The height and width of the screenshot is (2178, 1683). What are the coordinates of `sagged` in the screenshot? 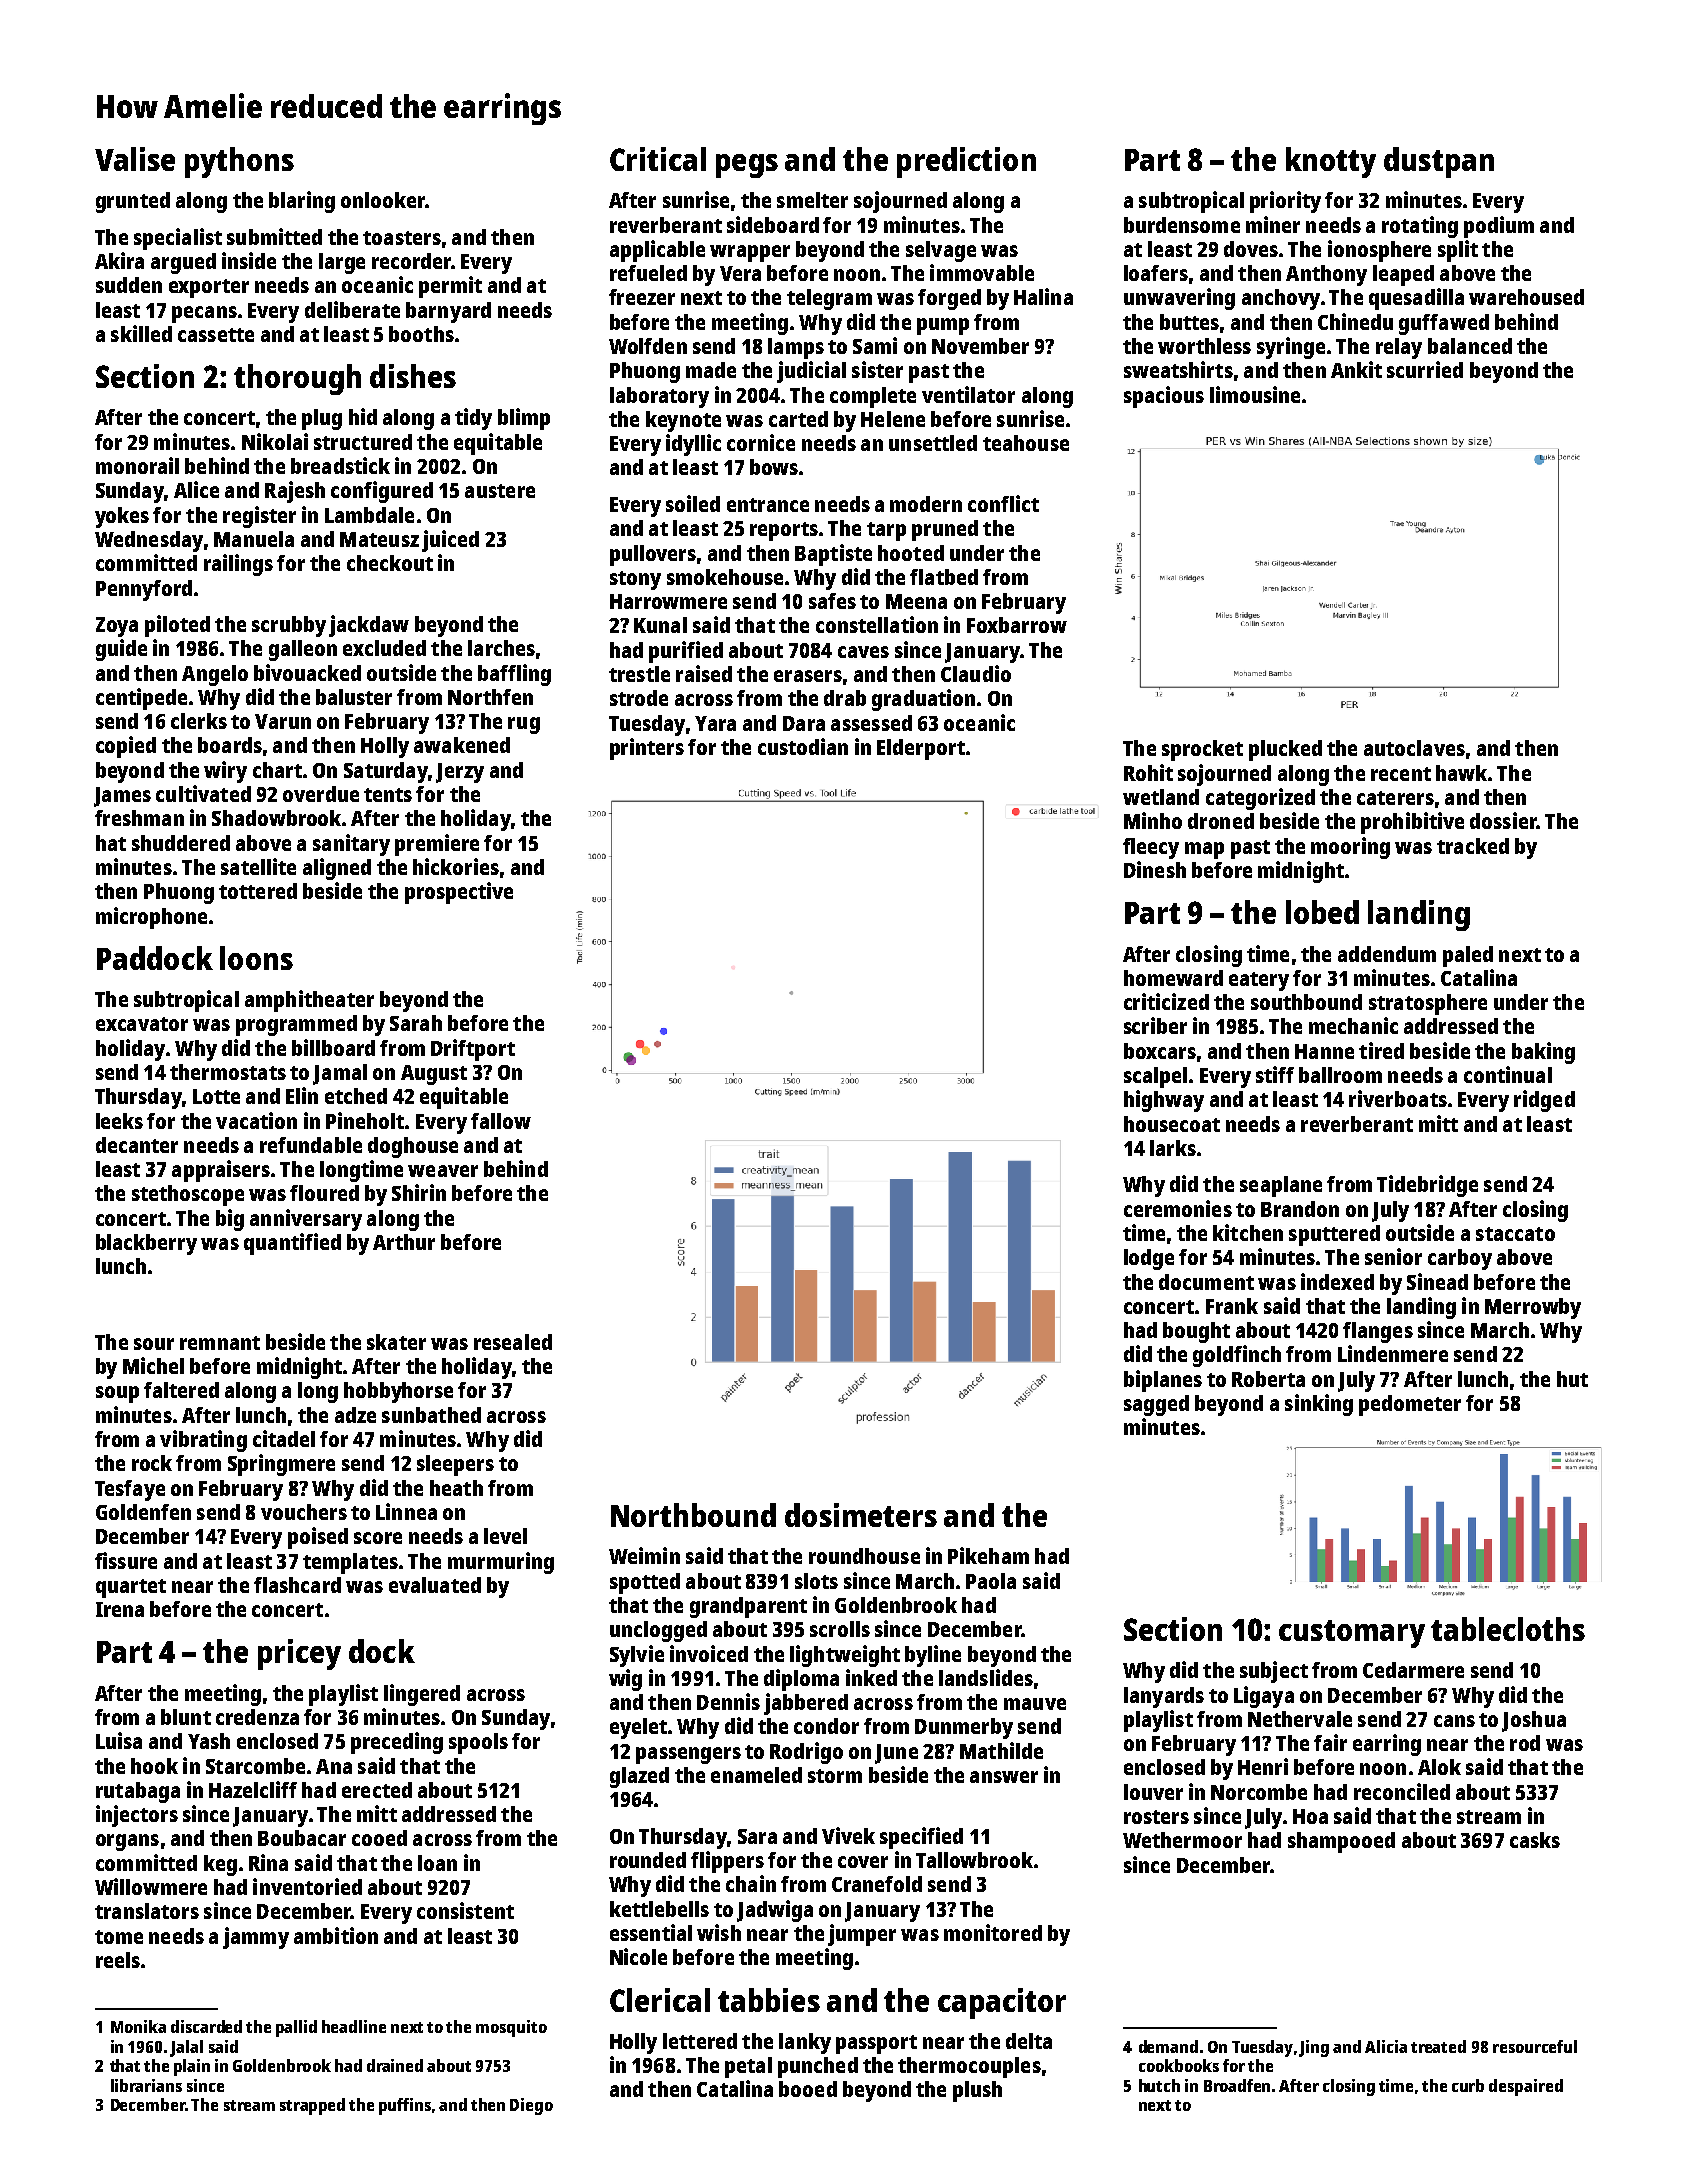 It's located at (1156, 1405).
